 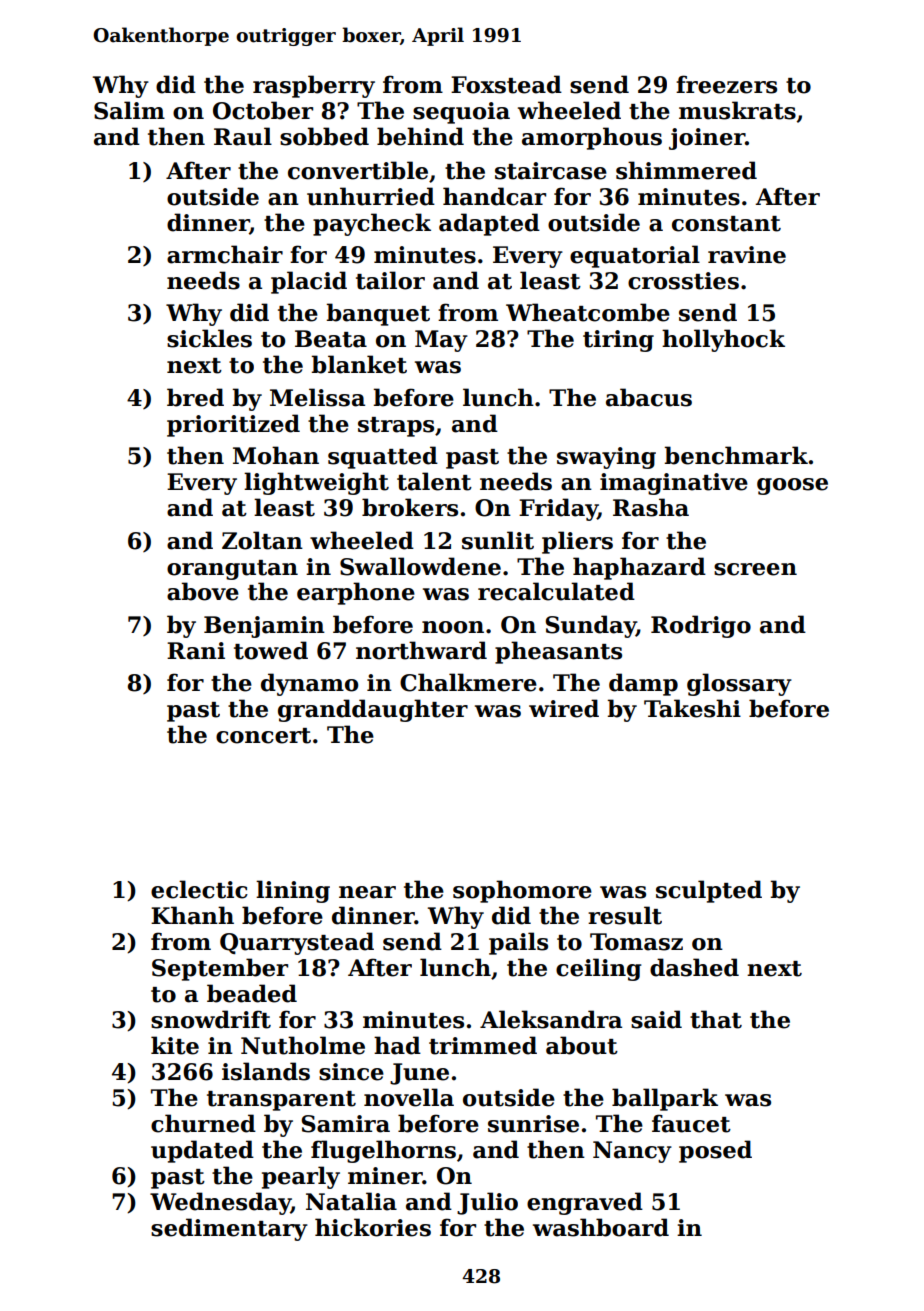 I want to click on placid, so click(x=309, y=282).
